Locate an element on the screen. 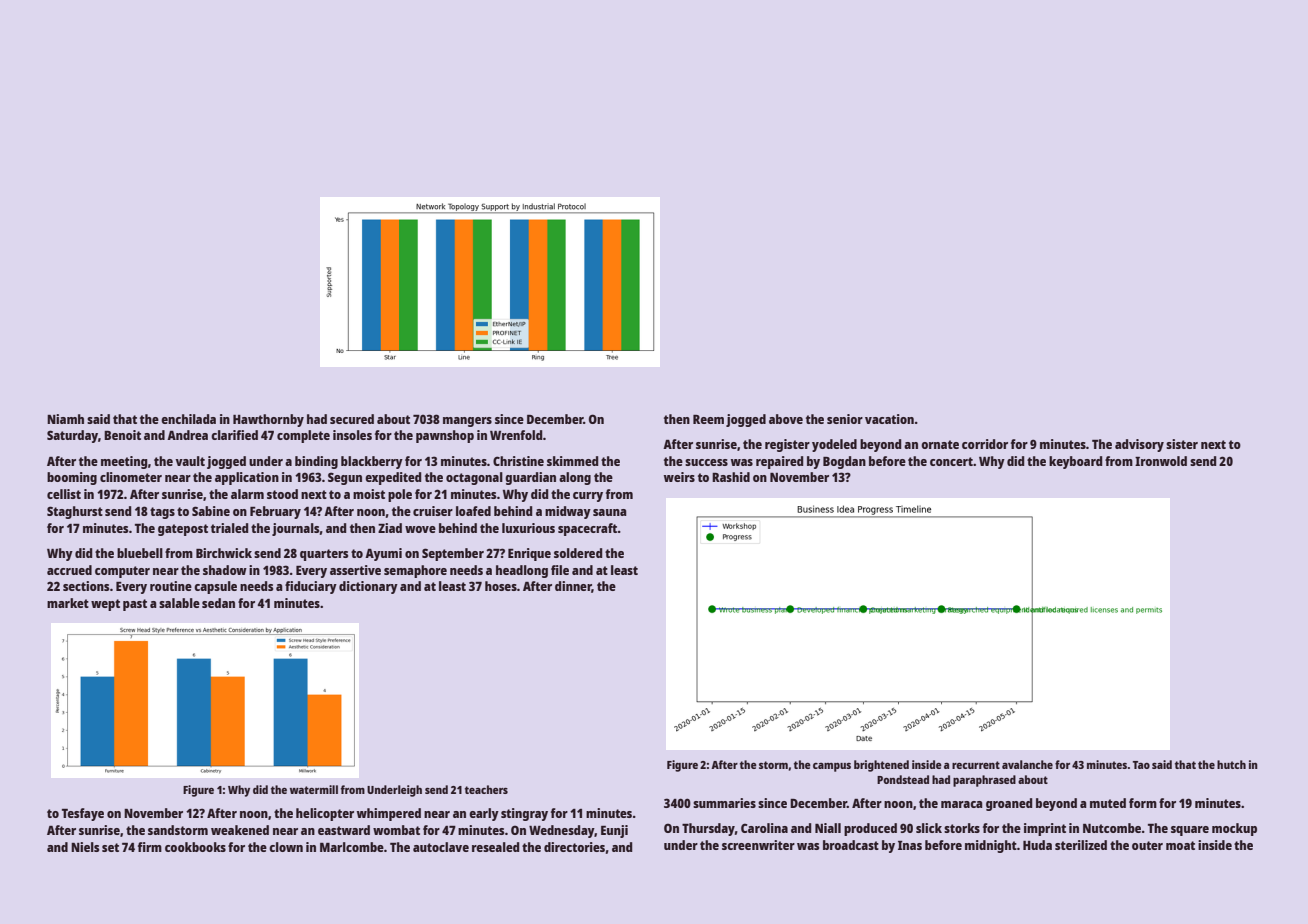 The image size is (1308, 924). Birchwick is located at coordinates (224, 553).
